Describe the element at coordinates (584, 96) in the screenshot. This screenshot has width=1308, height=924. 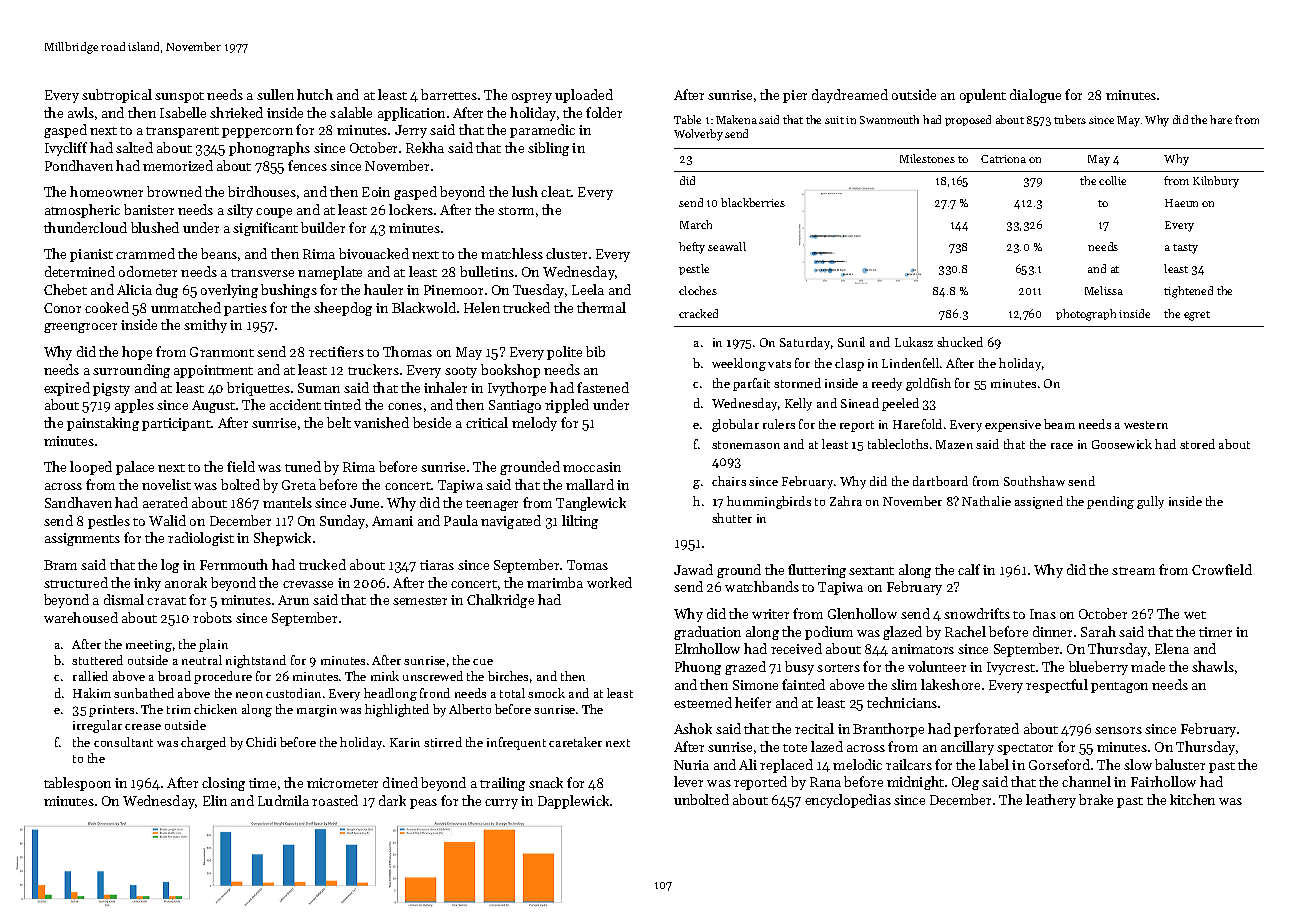
I see `uploaded` at that location.
